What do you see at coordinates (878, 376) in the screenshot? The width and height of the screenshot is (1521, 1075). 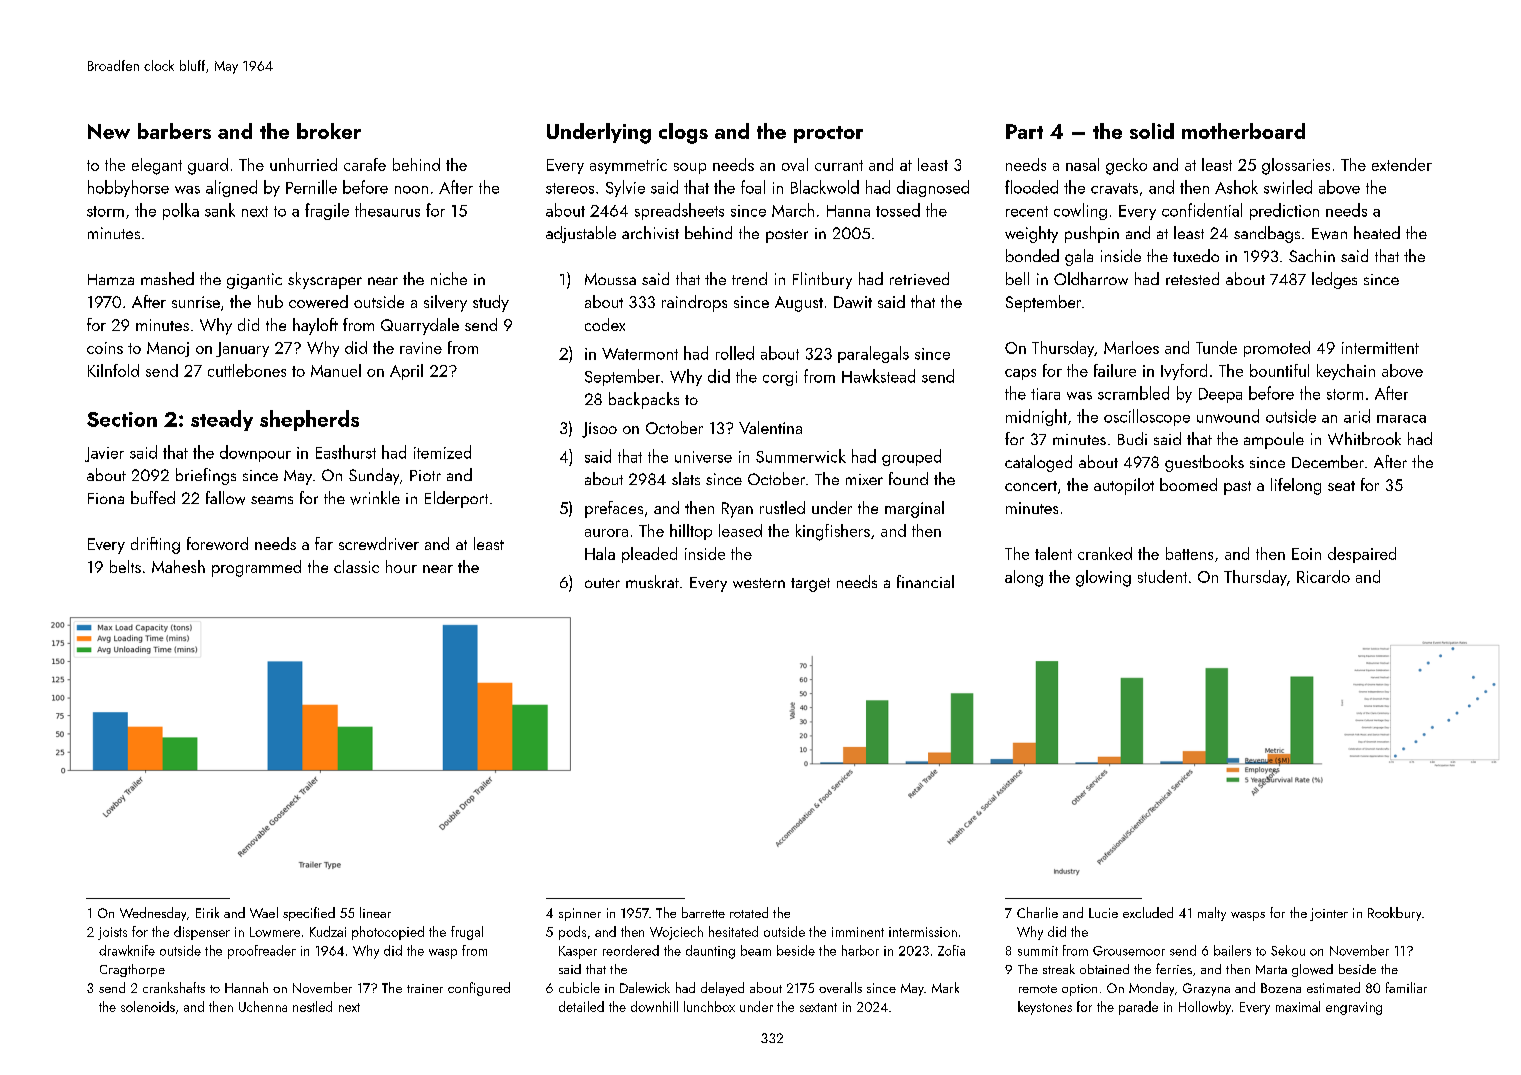 I see `Hawkstead` at bounding box center [878, 376].
